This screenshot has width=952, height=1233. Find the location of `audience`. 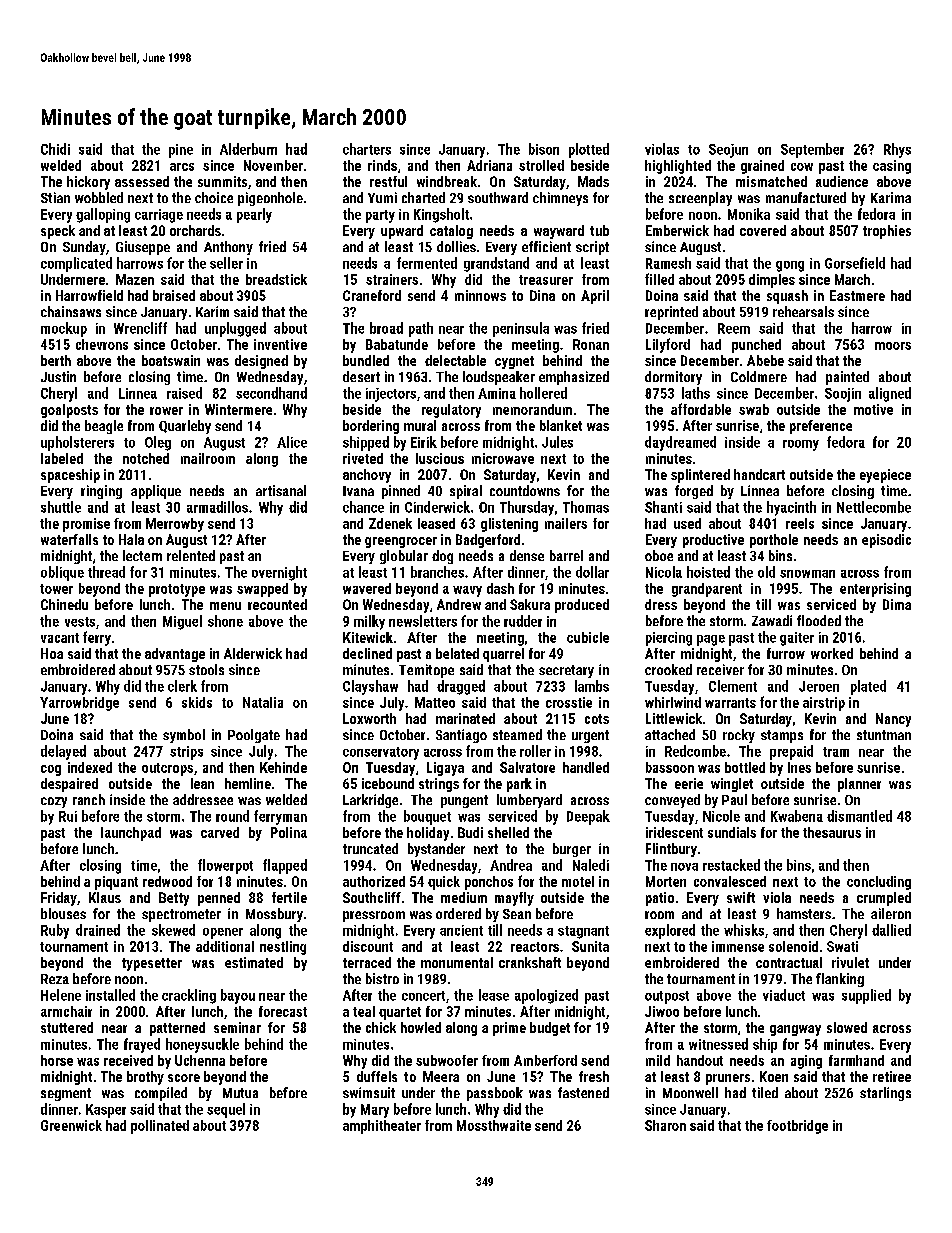

audience is located at coordinates (842, 181).
